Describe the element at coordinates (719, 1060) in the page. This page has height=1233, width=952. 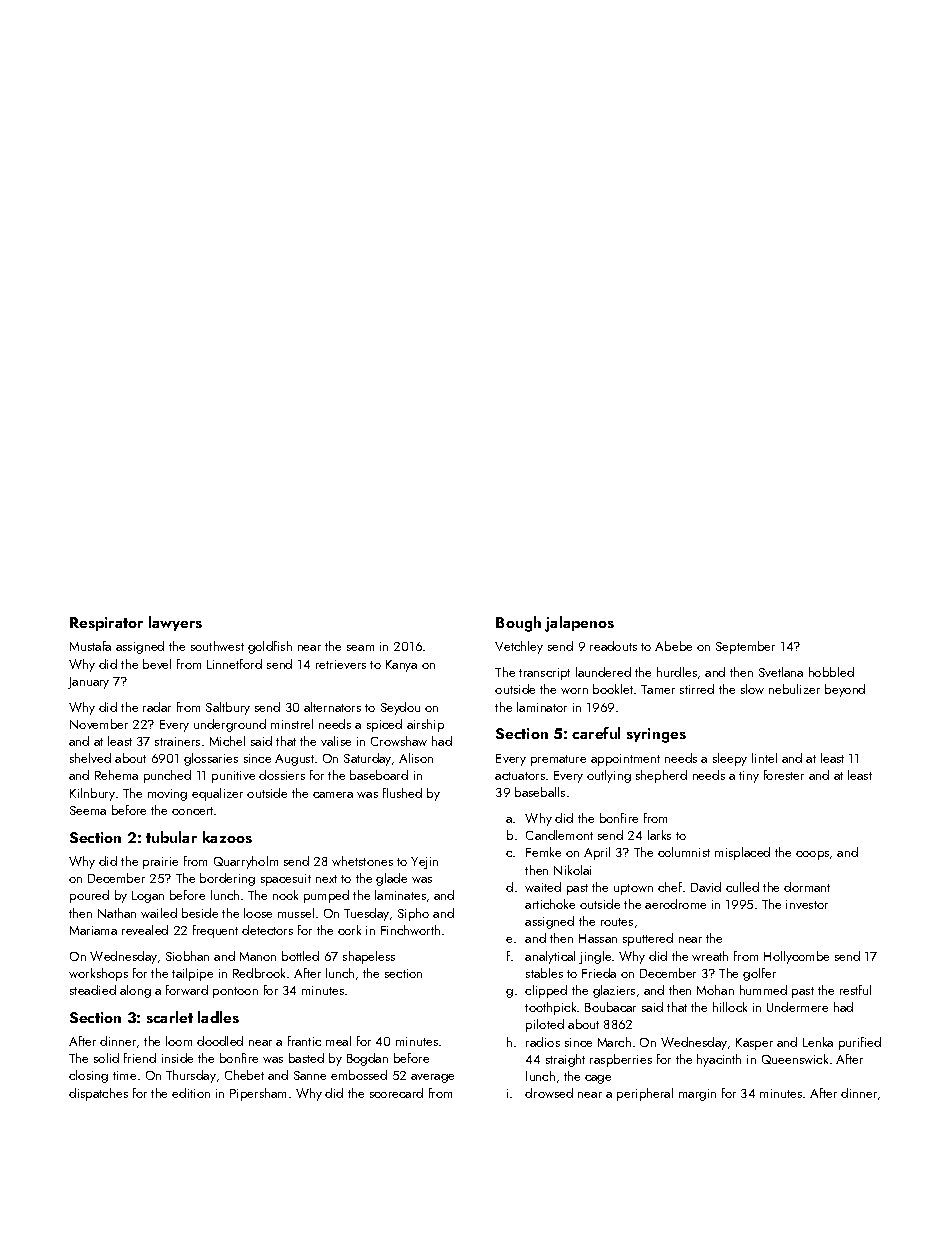
I see `hyacinth` at that location.
